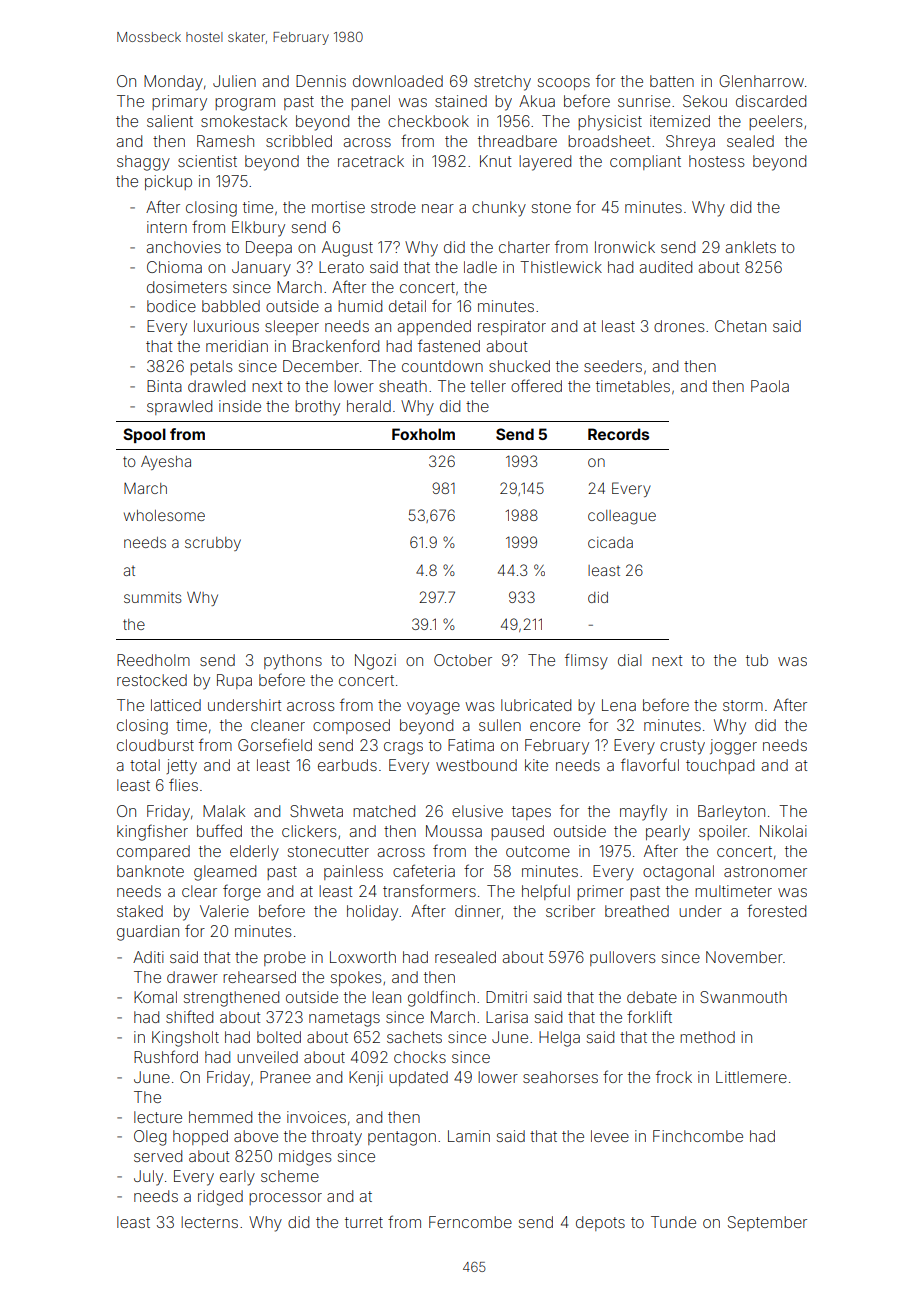 This page has width=924, height=1314. What do you see at coordinates (751, 1077) in the page?
I see `Littlemere` at bounding box center [751, 1077].
